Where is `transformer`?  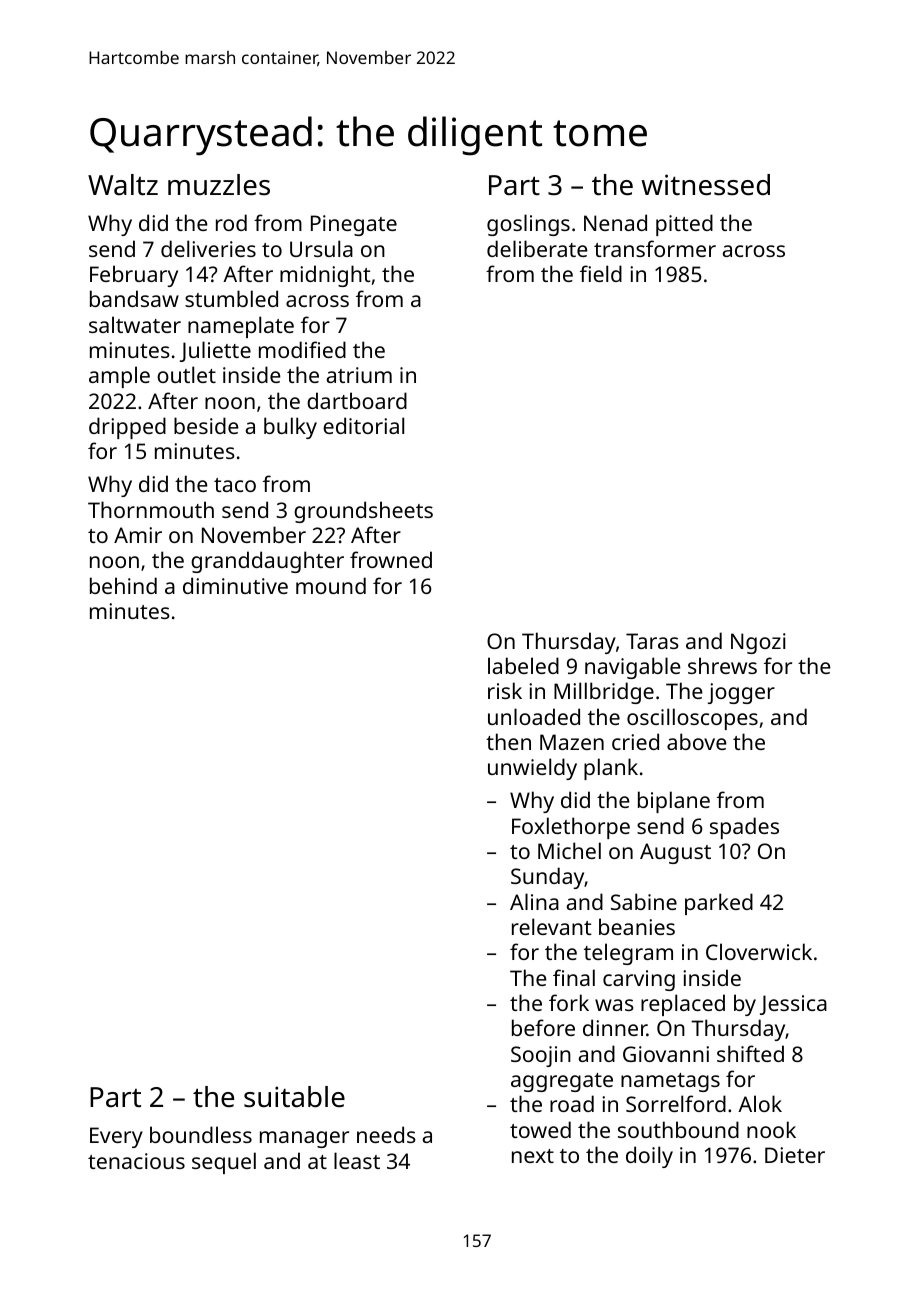
transformer is located at coordinates (655, 248).
